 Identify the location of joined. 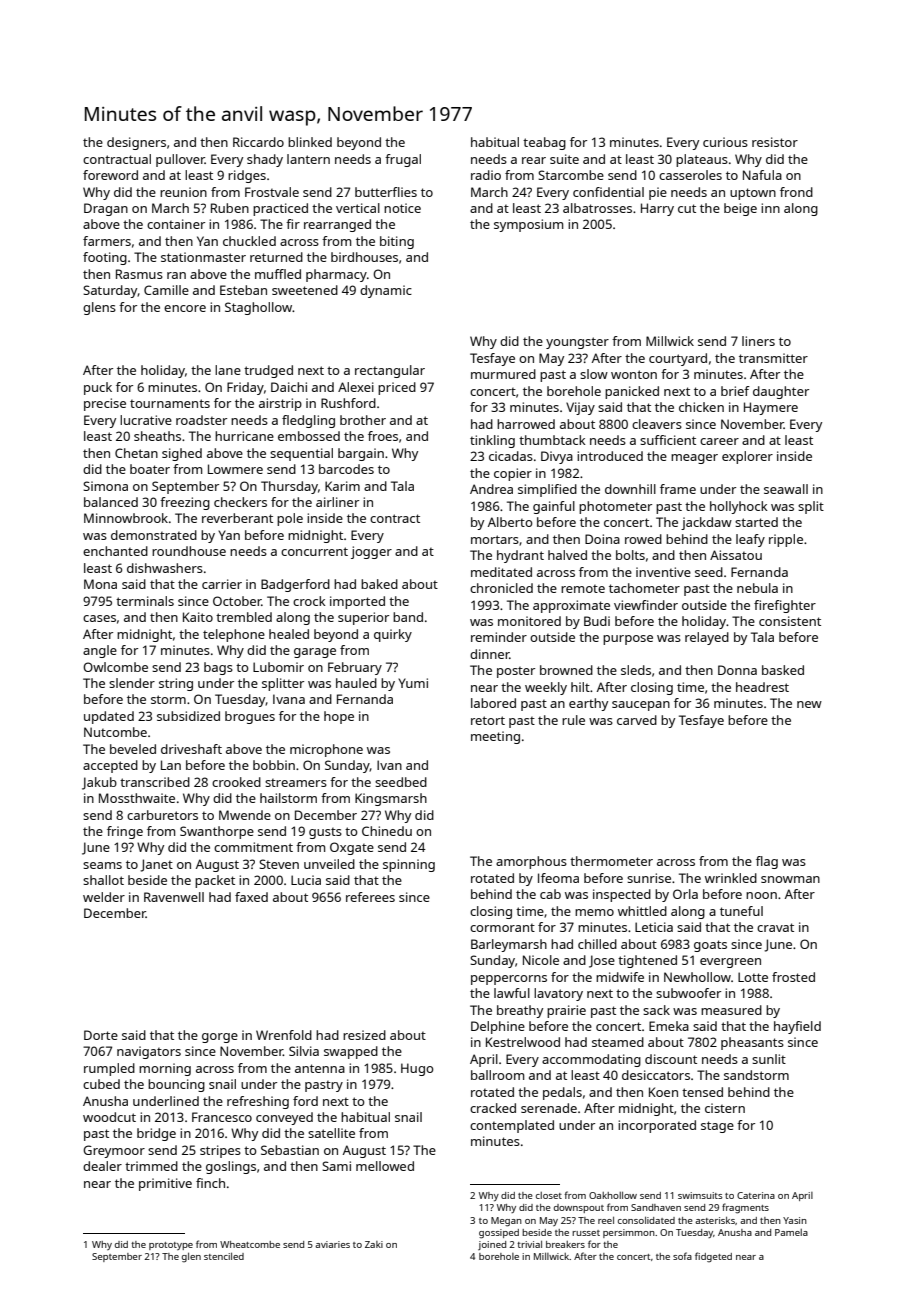
(492, 1245).
